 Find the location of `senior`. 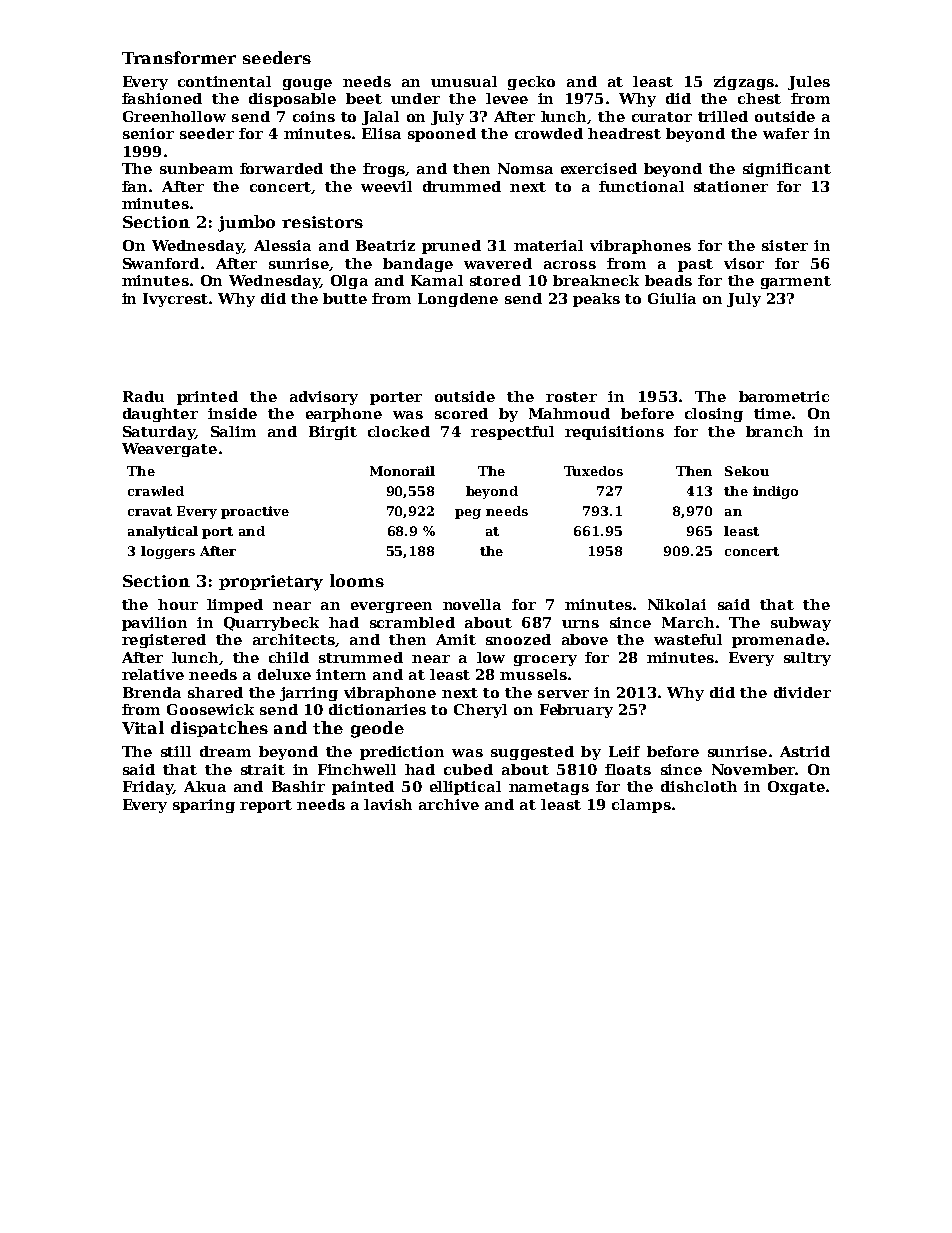

senior is located at coordinates (148, 133).
